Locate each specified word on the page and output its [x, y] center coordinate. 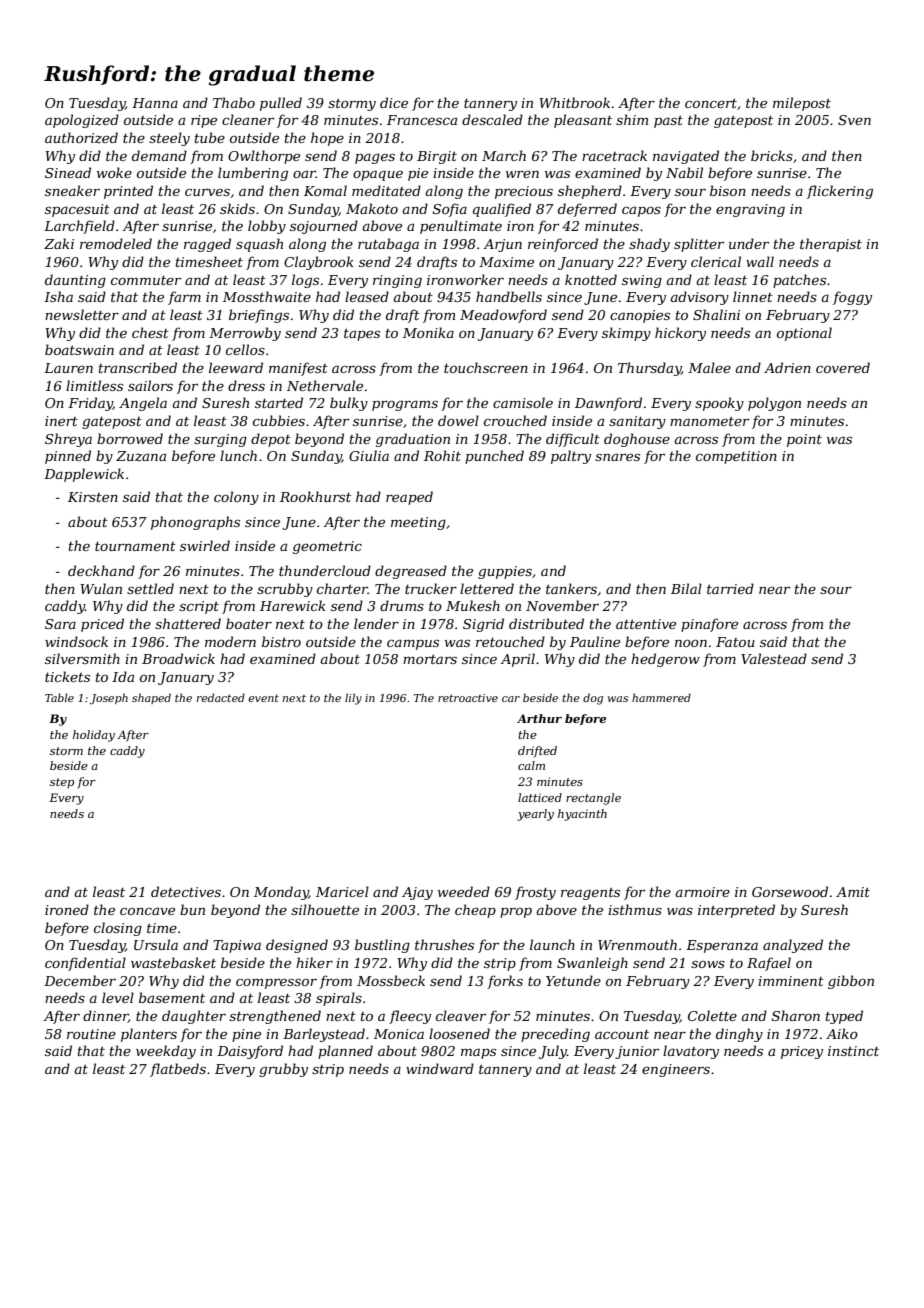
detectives [186, 891]
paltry [571, 457]
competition [736, 457]
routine [91, 1034]
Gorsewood [790, 891]
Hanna [155, 103]
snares [617, 457]
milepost [802, 104]
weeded [464, 891]
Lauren [68, 368]
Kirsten [93, 497]
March [504, 155]
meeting [418, 523]
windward [440, 1068]
